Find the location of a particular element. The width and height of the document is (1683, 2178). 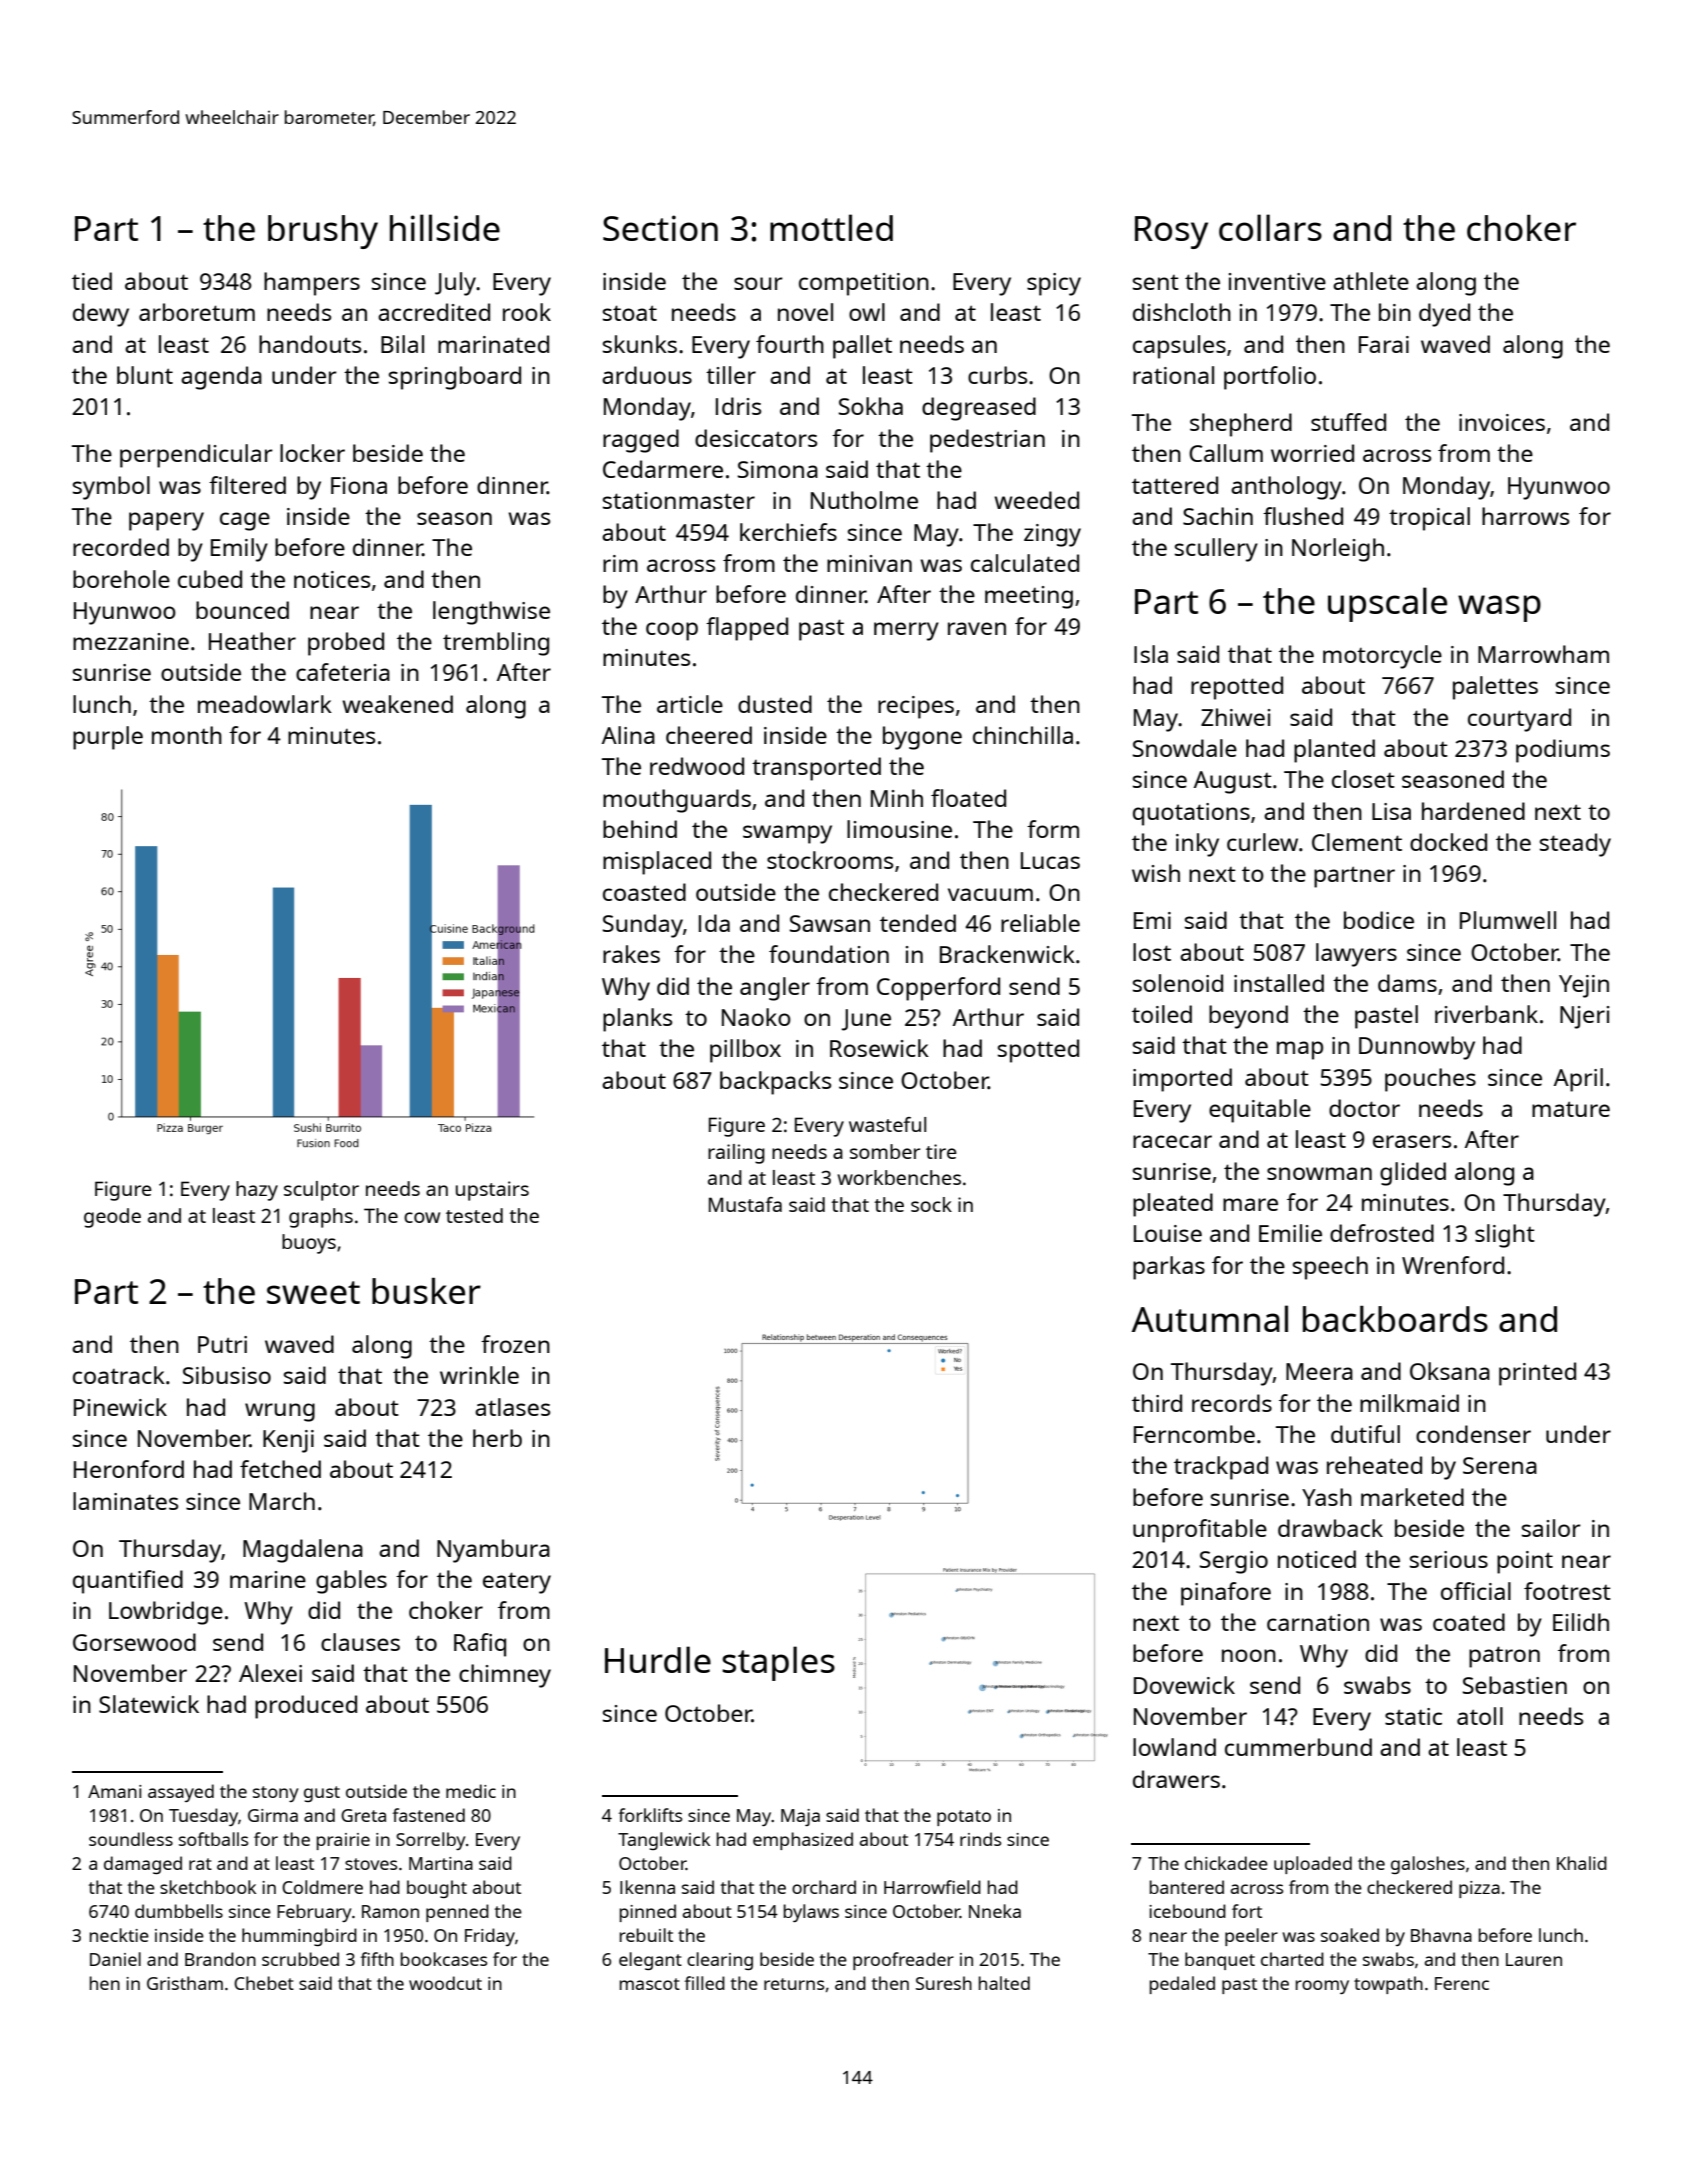

Lisa is located at coordinates (1391, 811).
